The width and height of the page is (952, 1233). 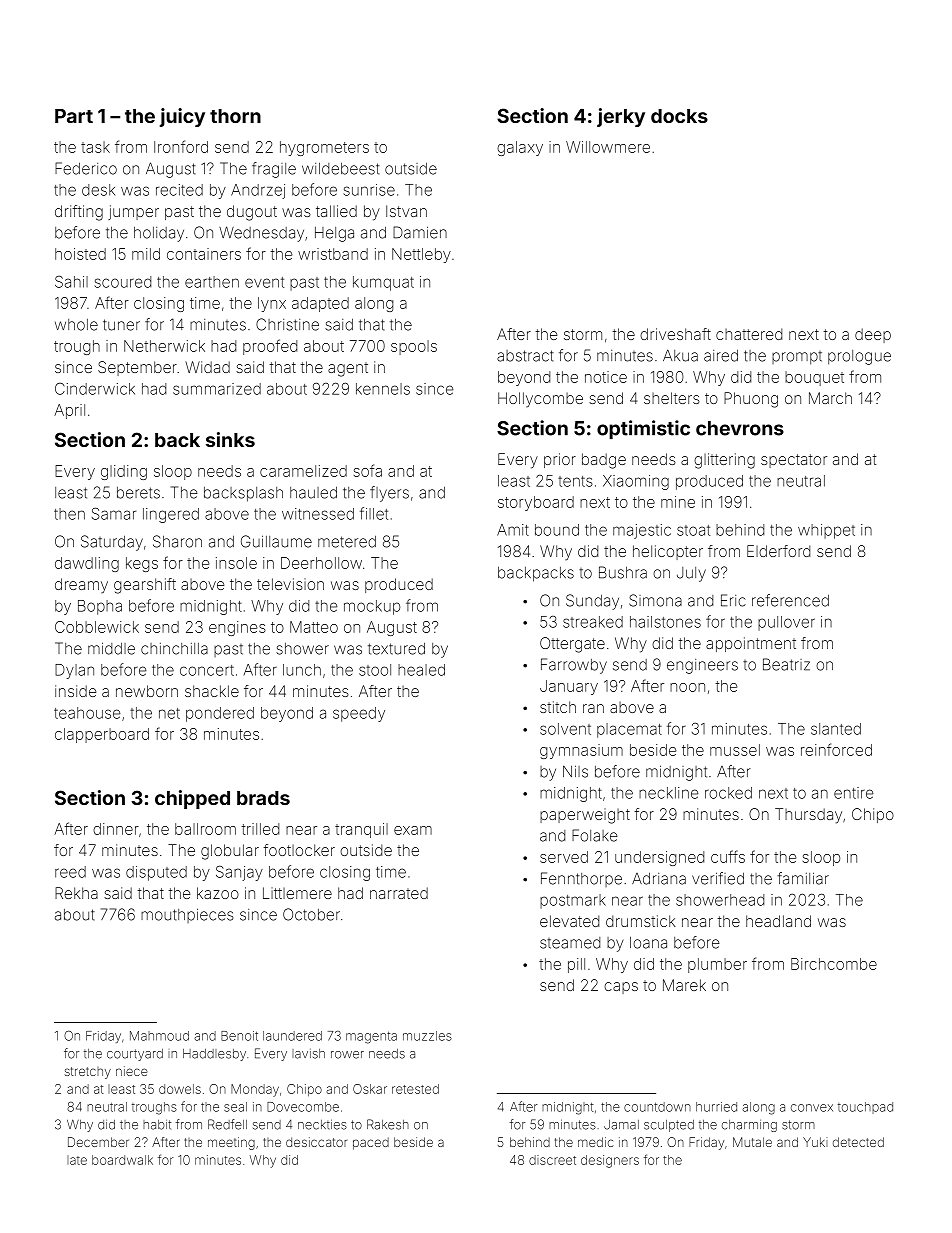 I want to click on clapperboard, so click(x=102, y=735).
